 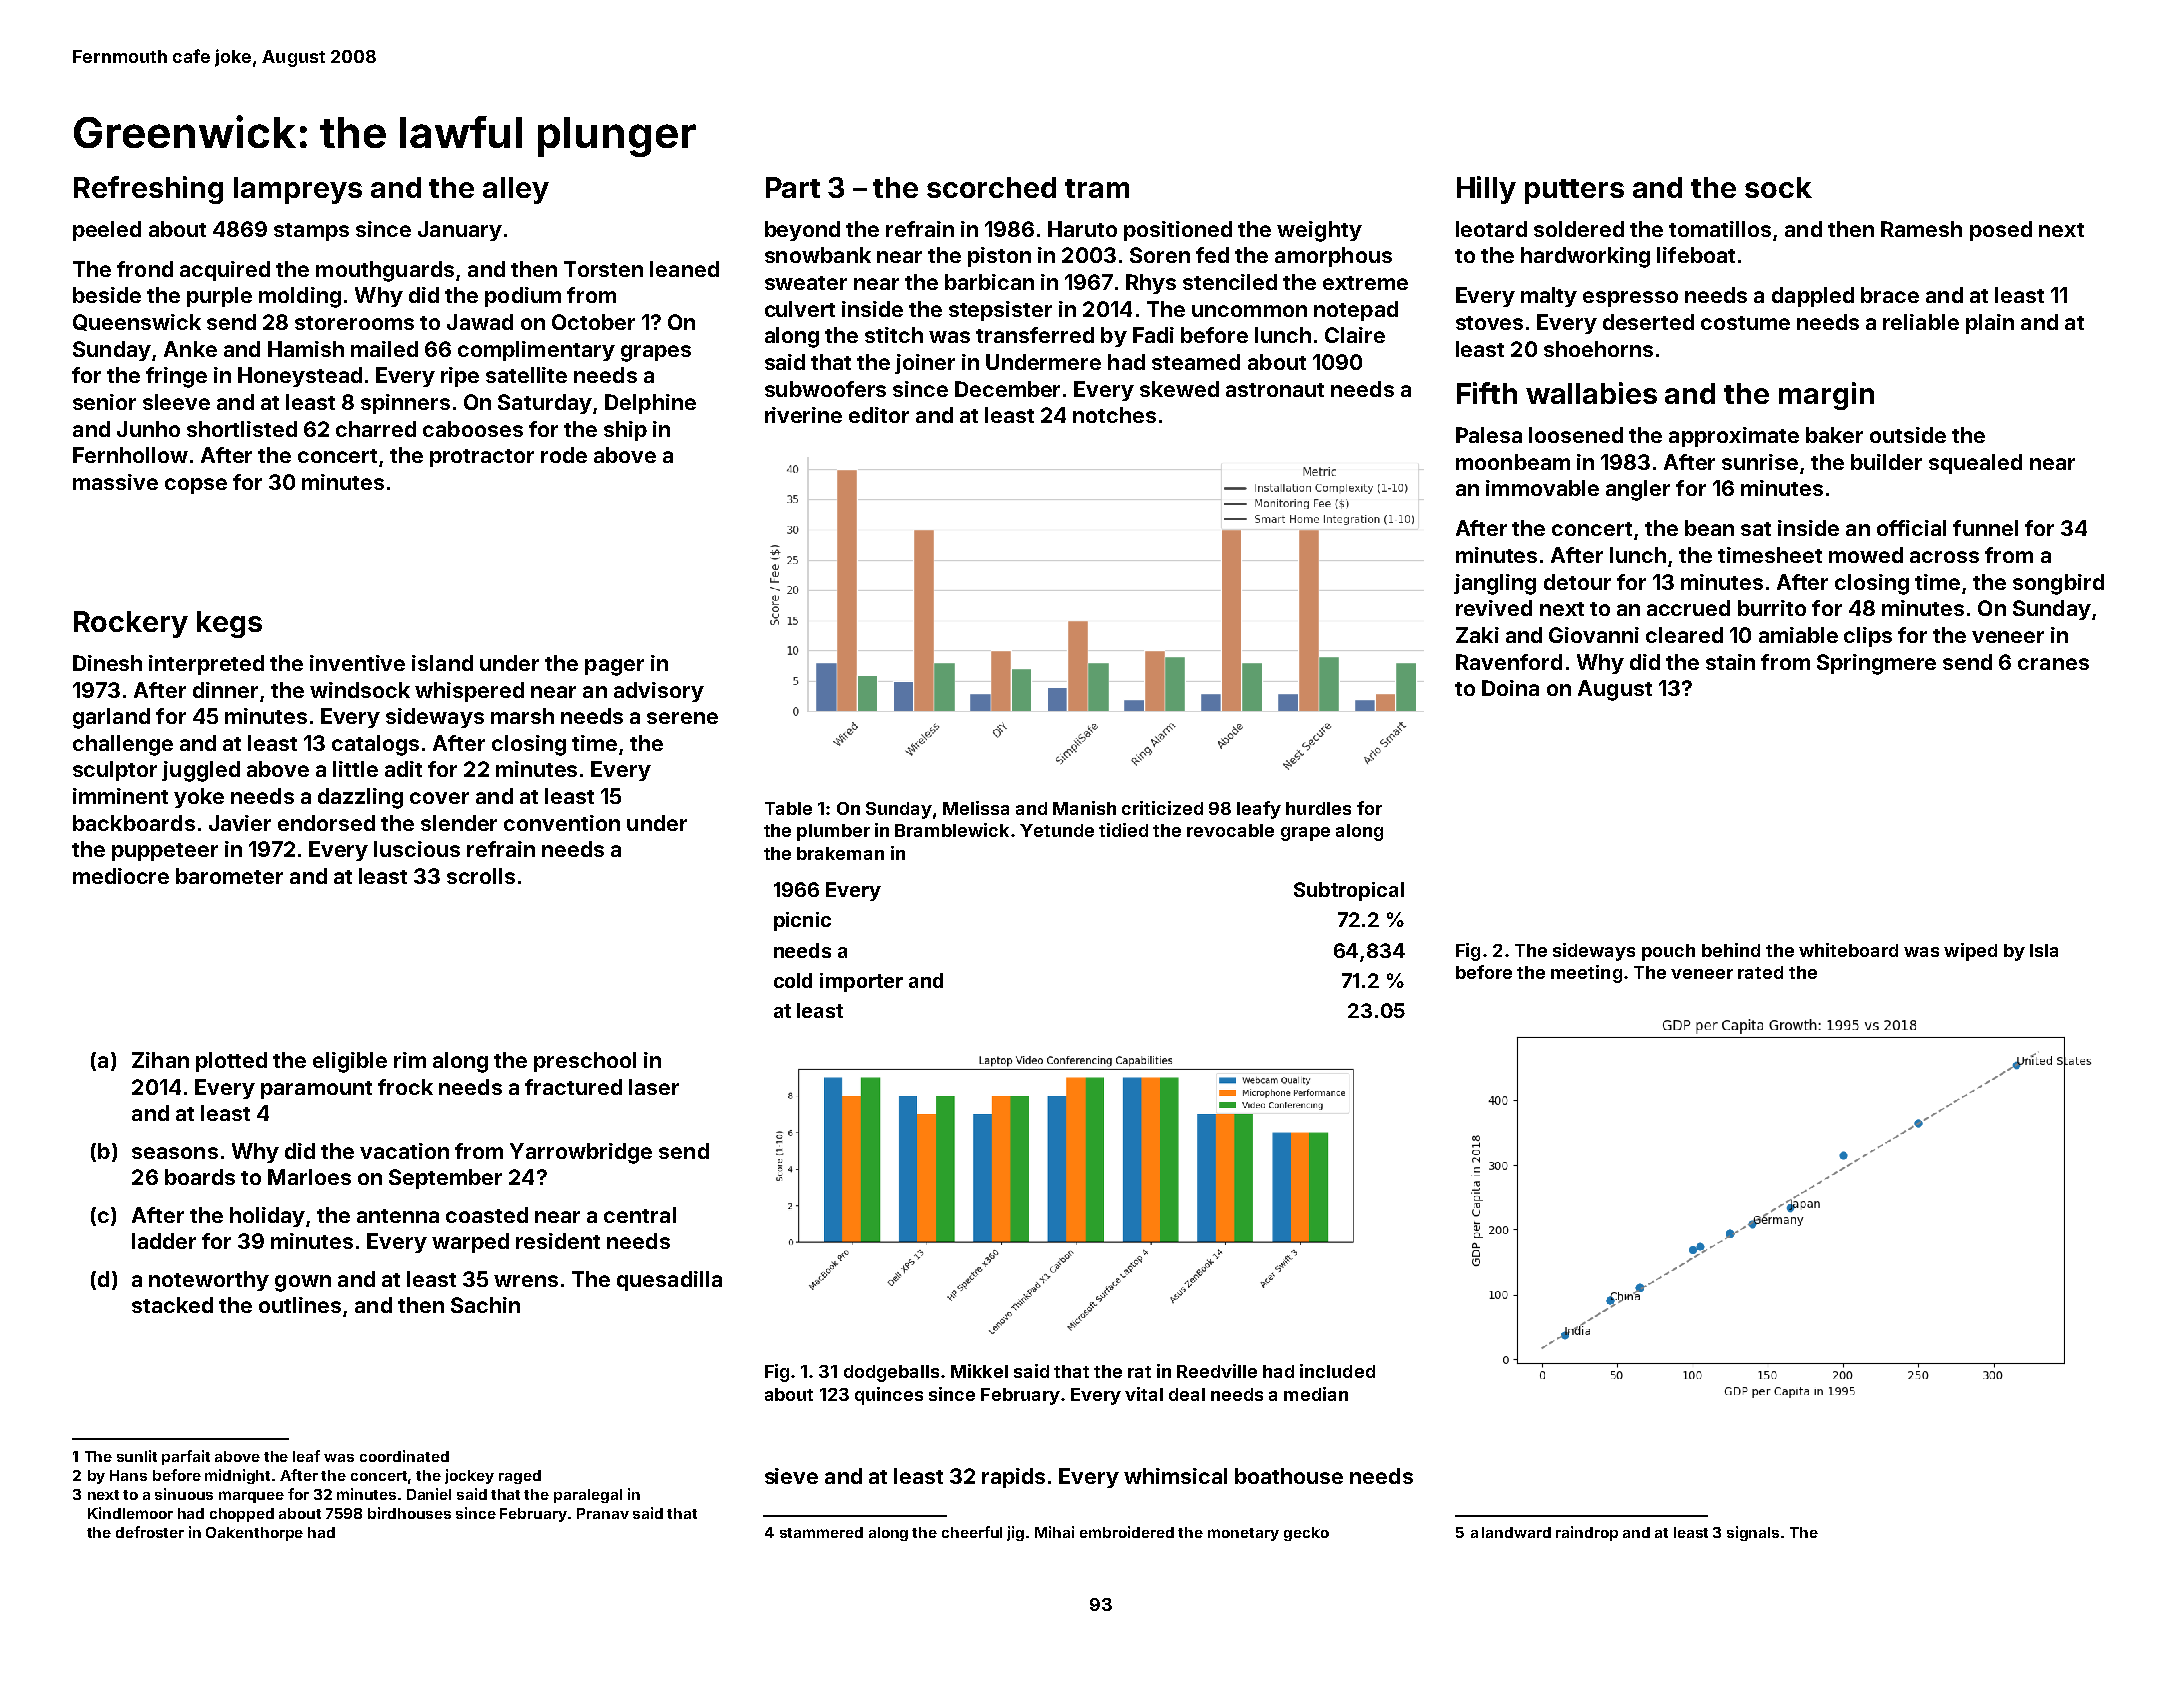 What do you see at coordinates (2001, 231) in the screenshot?
I see `posed` at bounding box center [2001, 231].
